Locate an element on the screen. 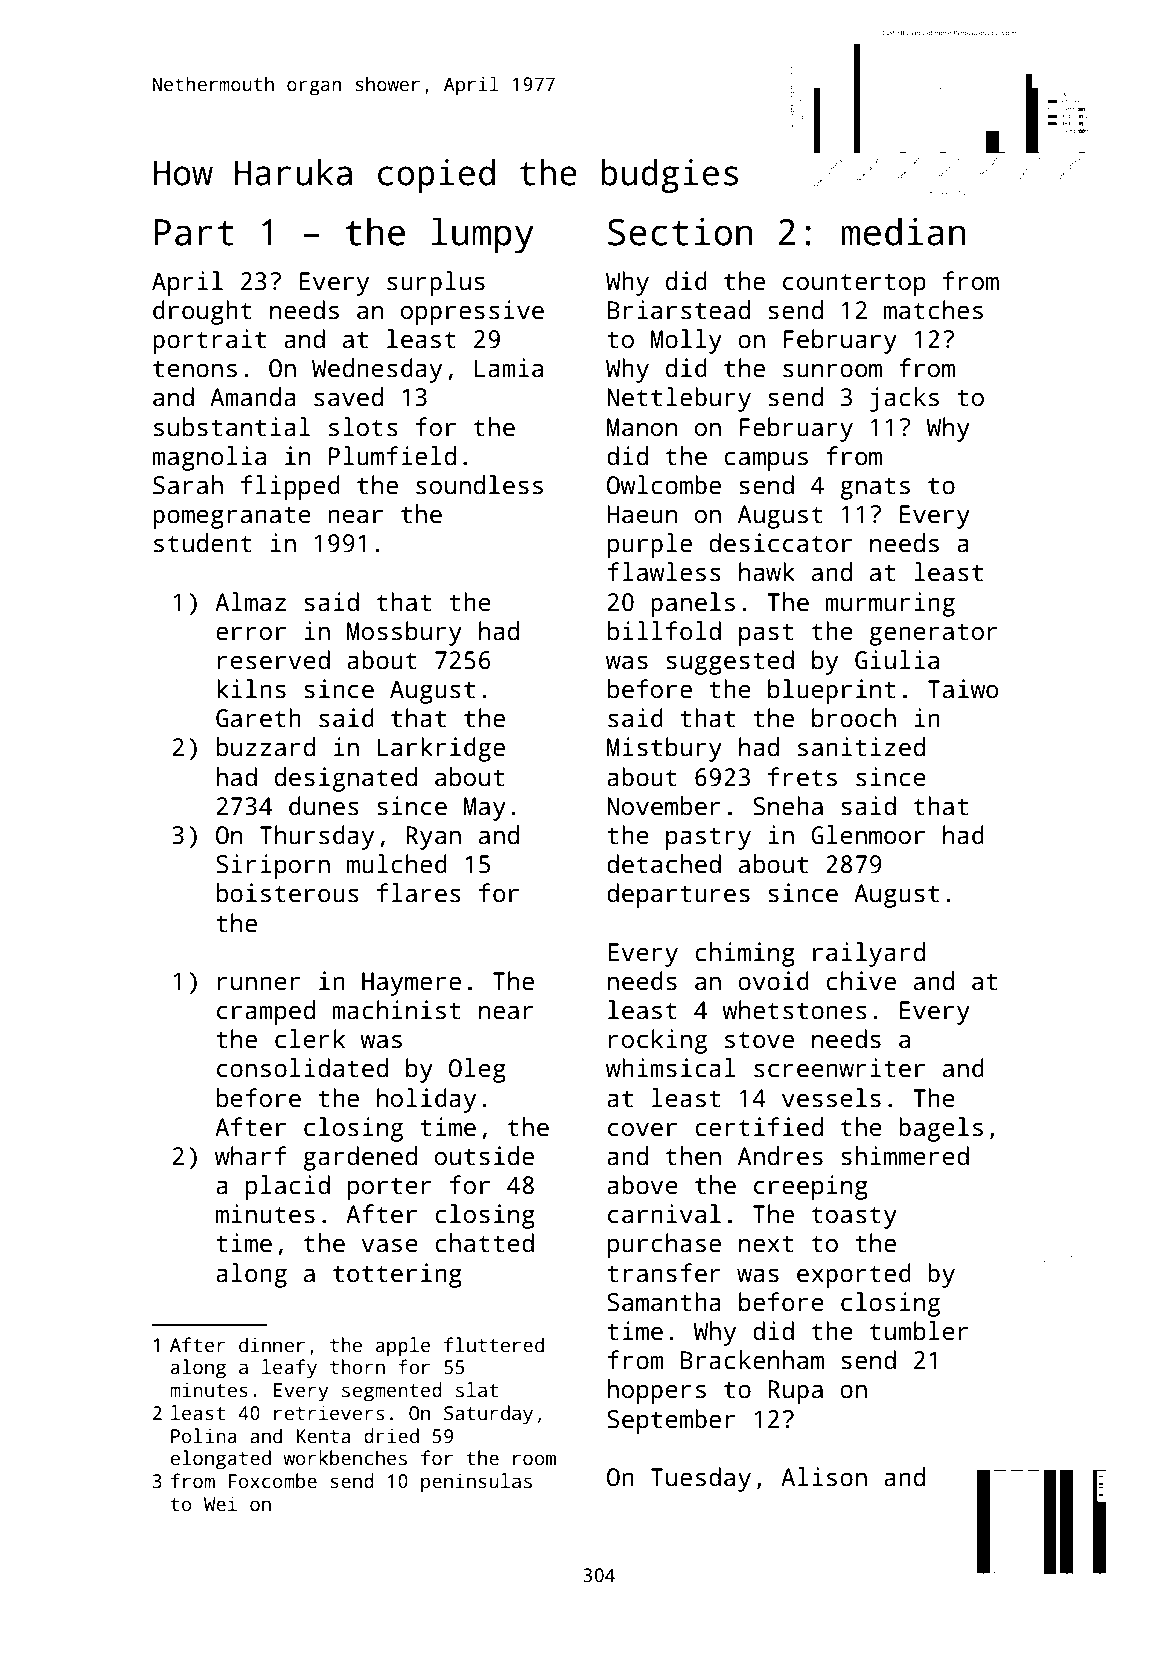 The height and width of the screenshot is (1654, 1165). vessels is located at coordinates (831, 1098).
